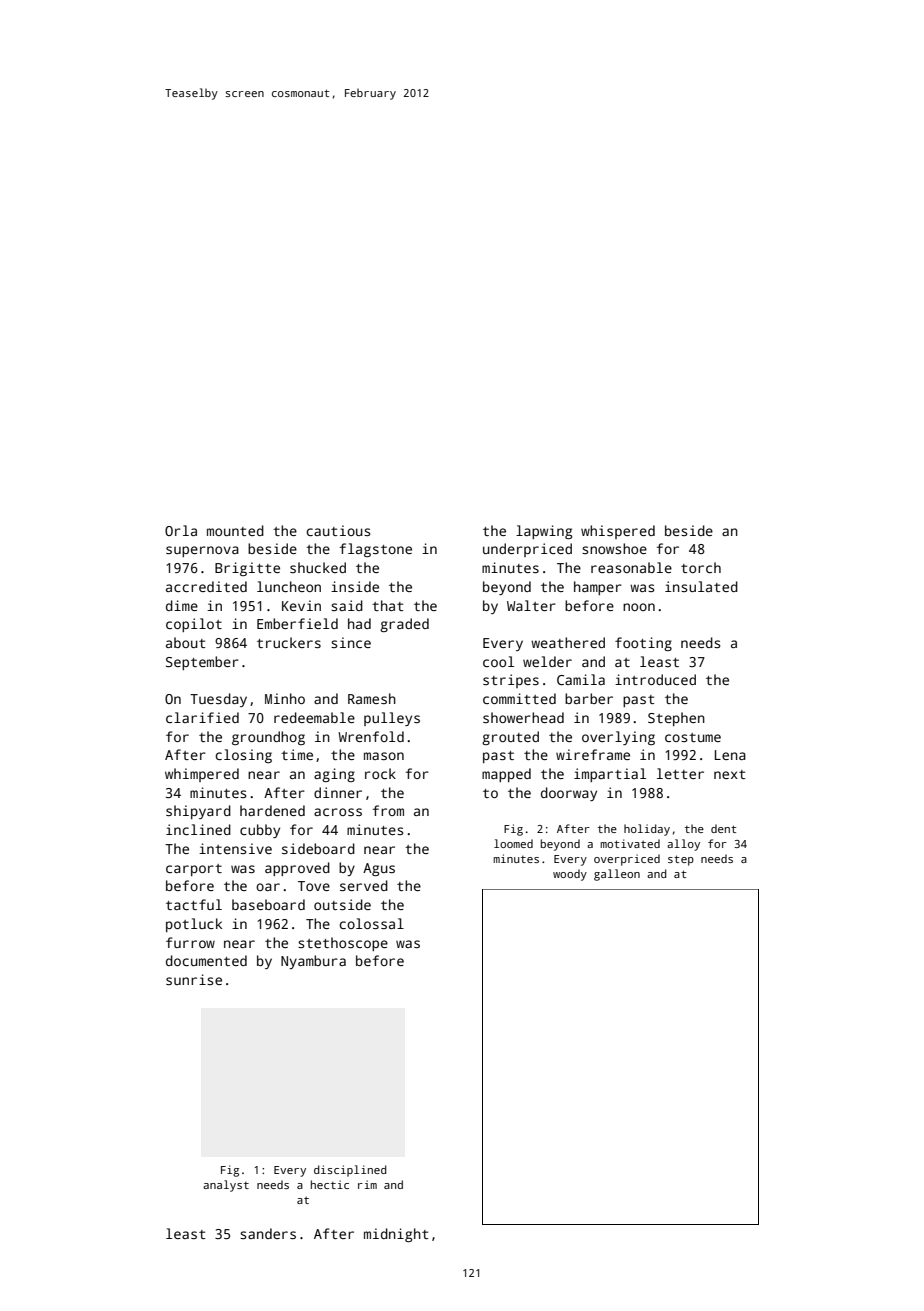 The height and width of the screenshot is (1311, 924). I want to click on committed, so click(519, 698).
